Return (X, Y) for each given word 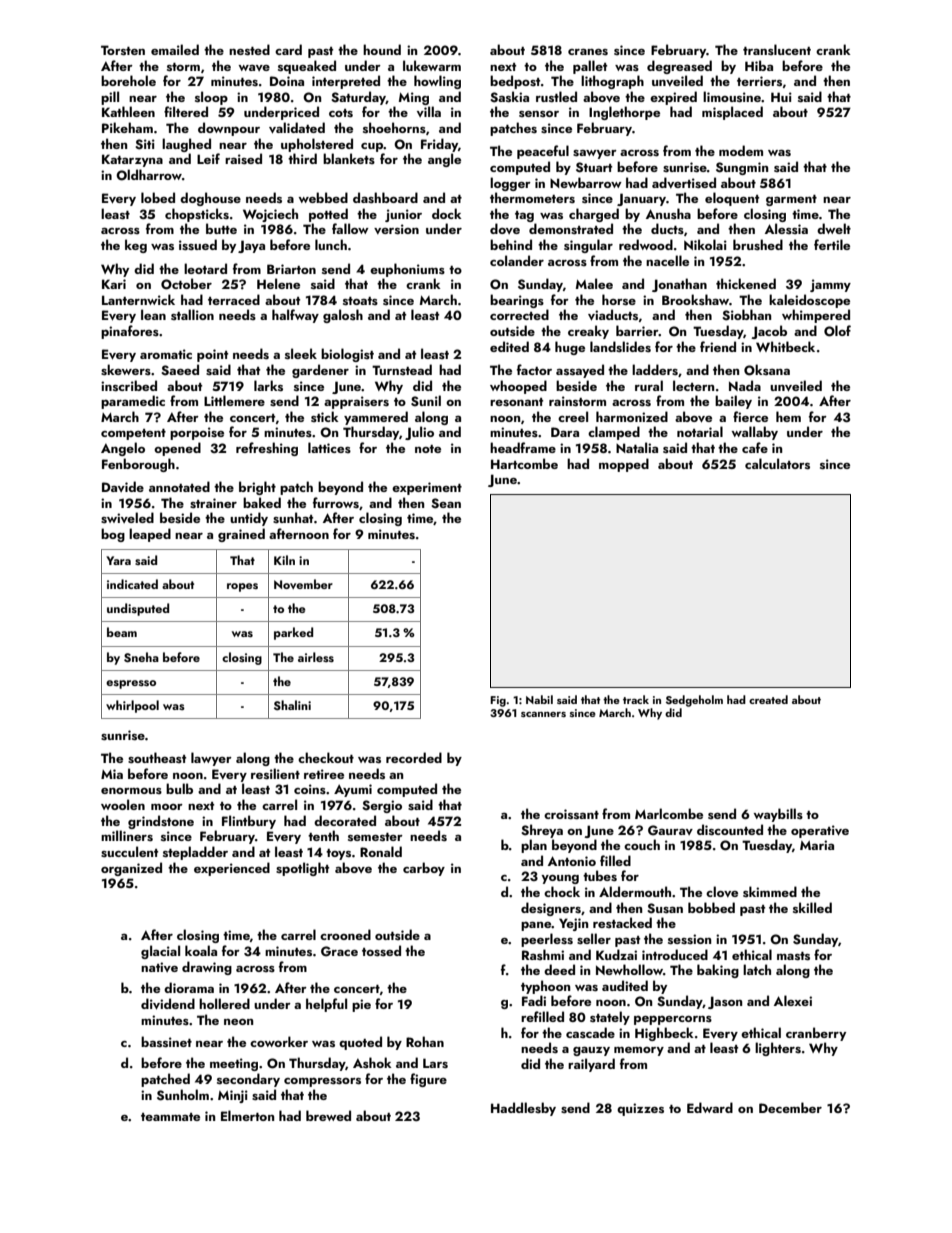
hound (382, 49)
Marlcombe (669, 813)
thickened (746, 283)
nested (249, 49)
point (212, 355)
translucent (777, 49)
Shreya (542, 831)
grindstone (161, 822)
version (396, 229)
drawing (207, 968)
